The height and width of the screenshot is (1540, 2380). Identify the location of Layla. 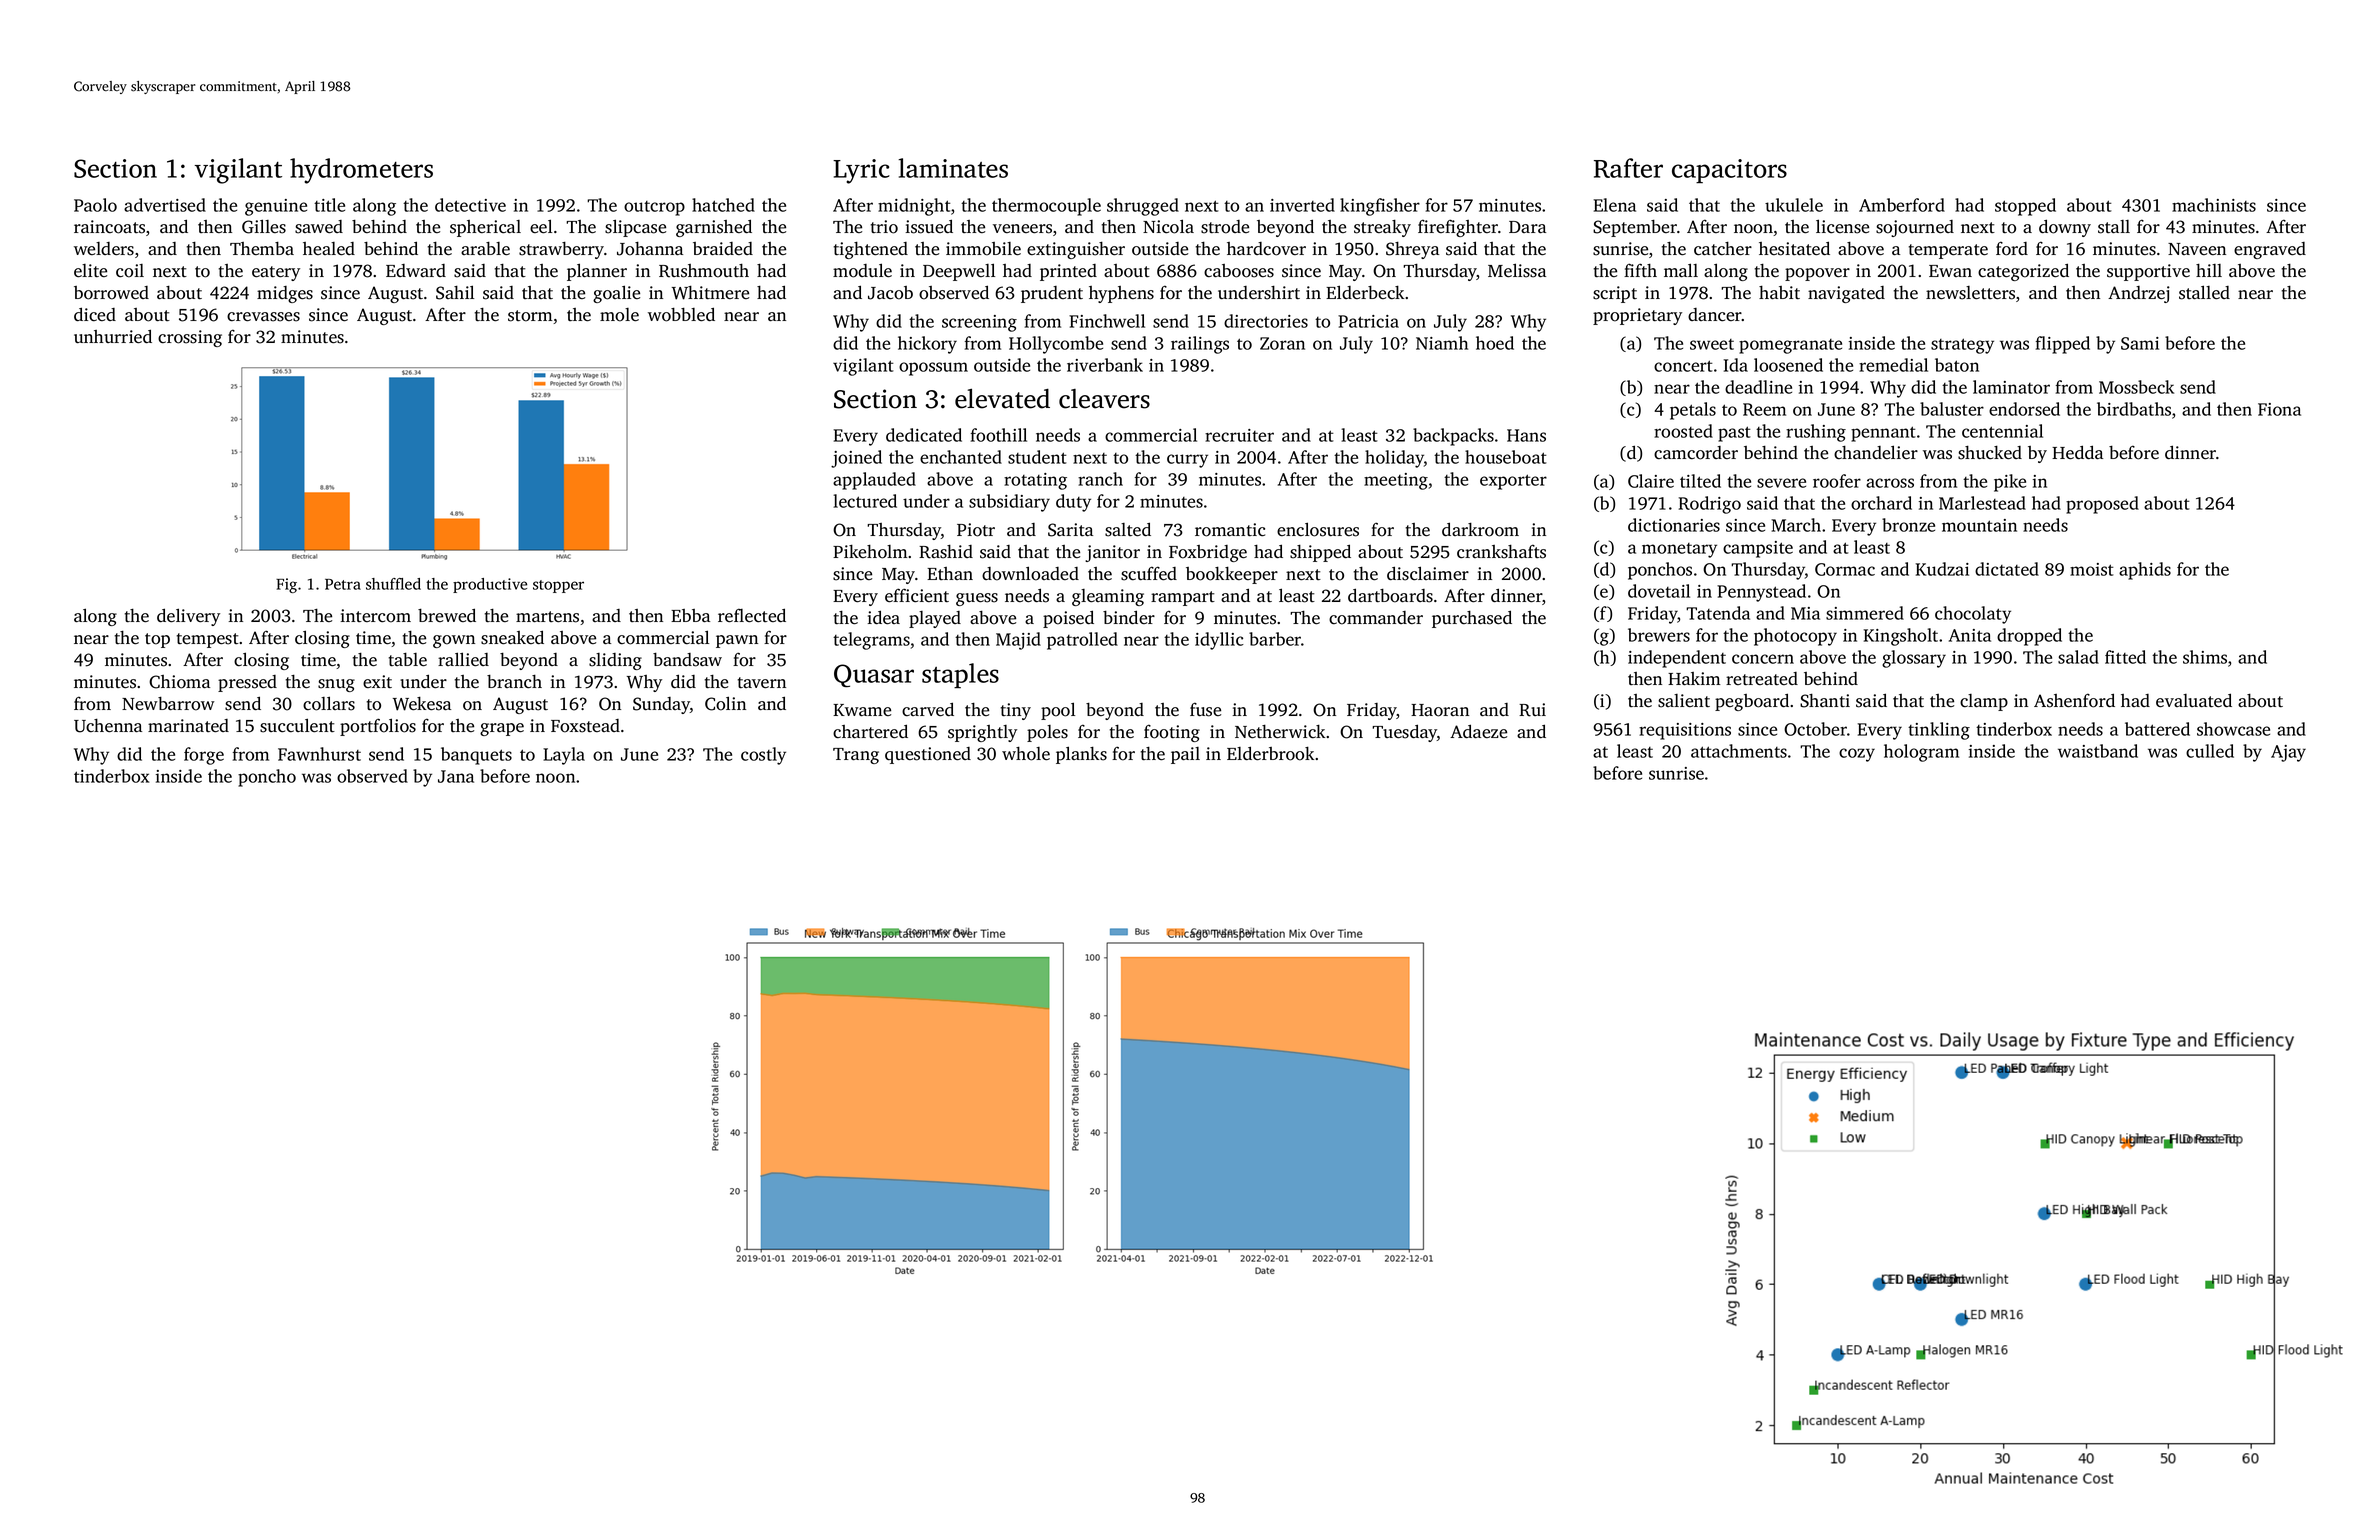
(564, 756).
